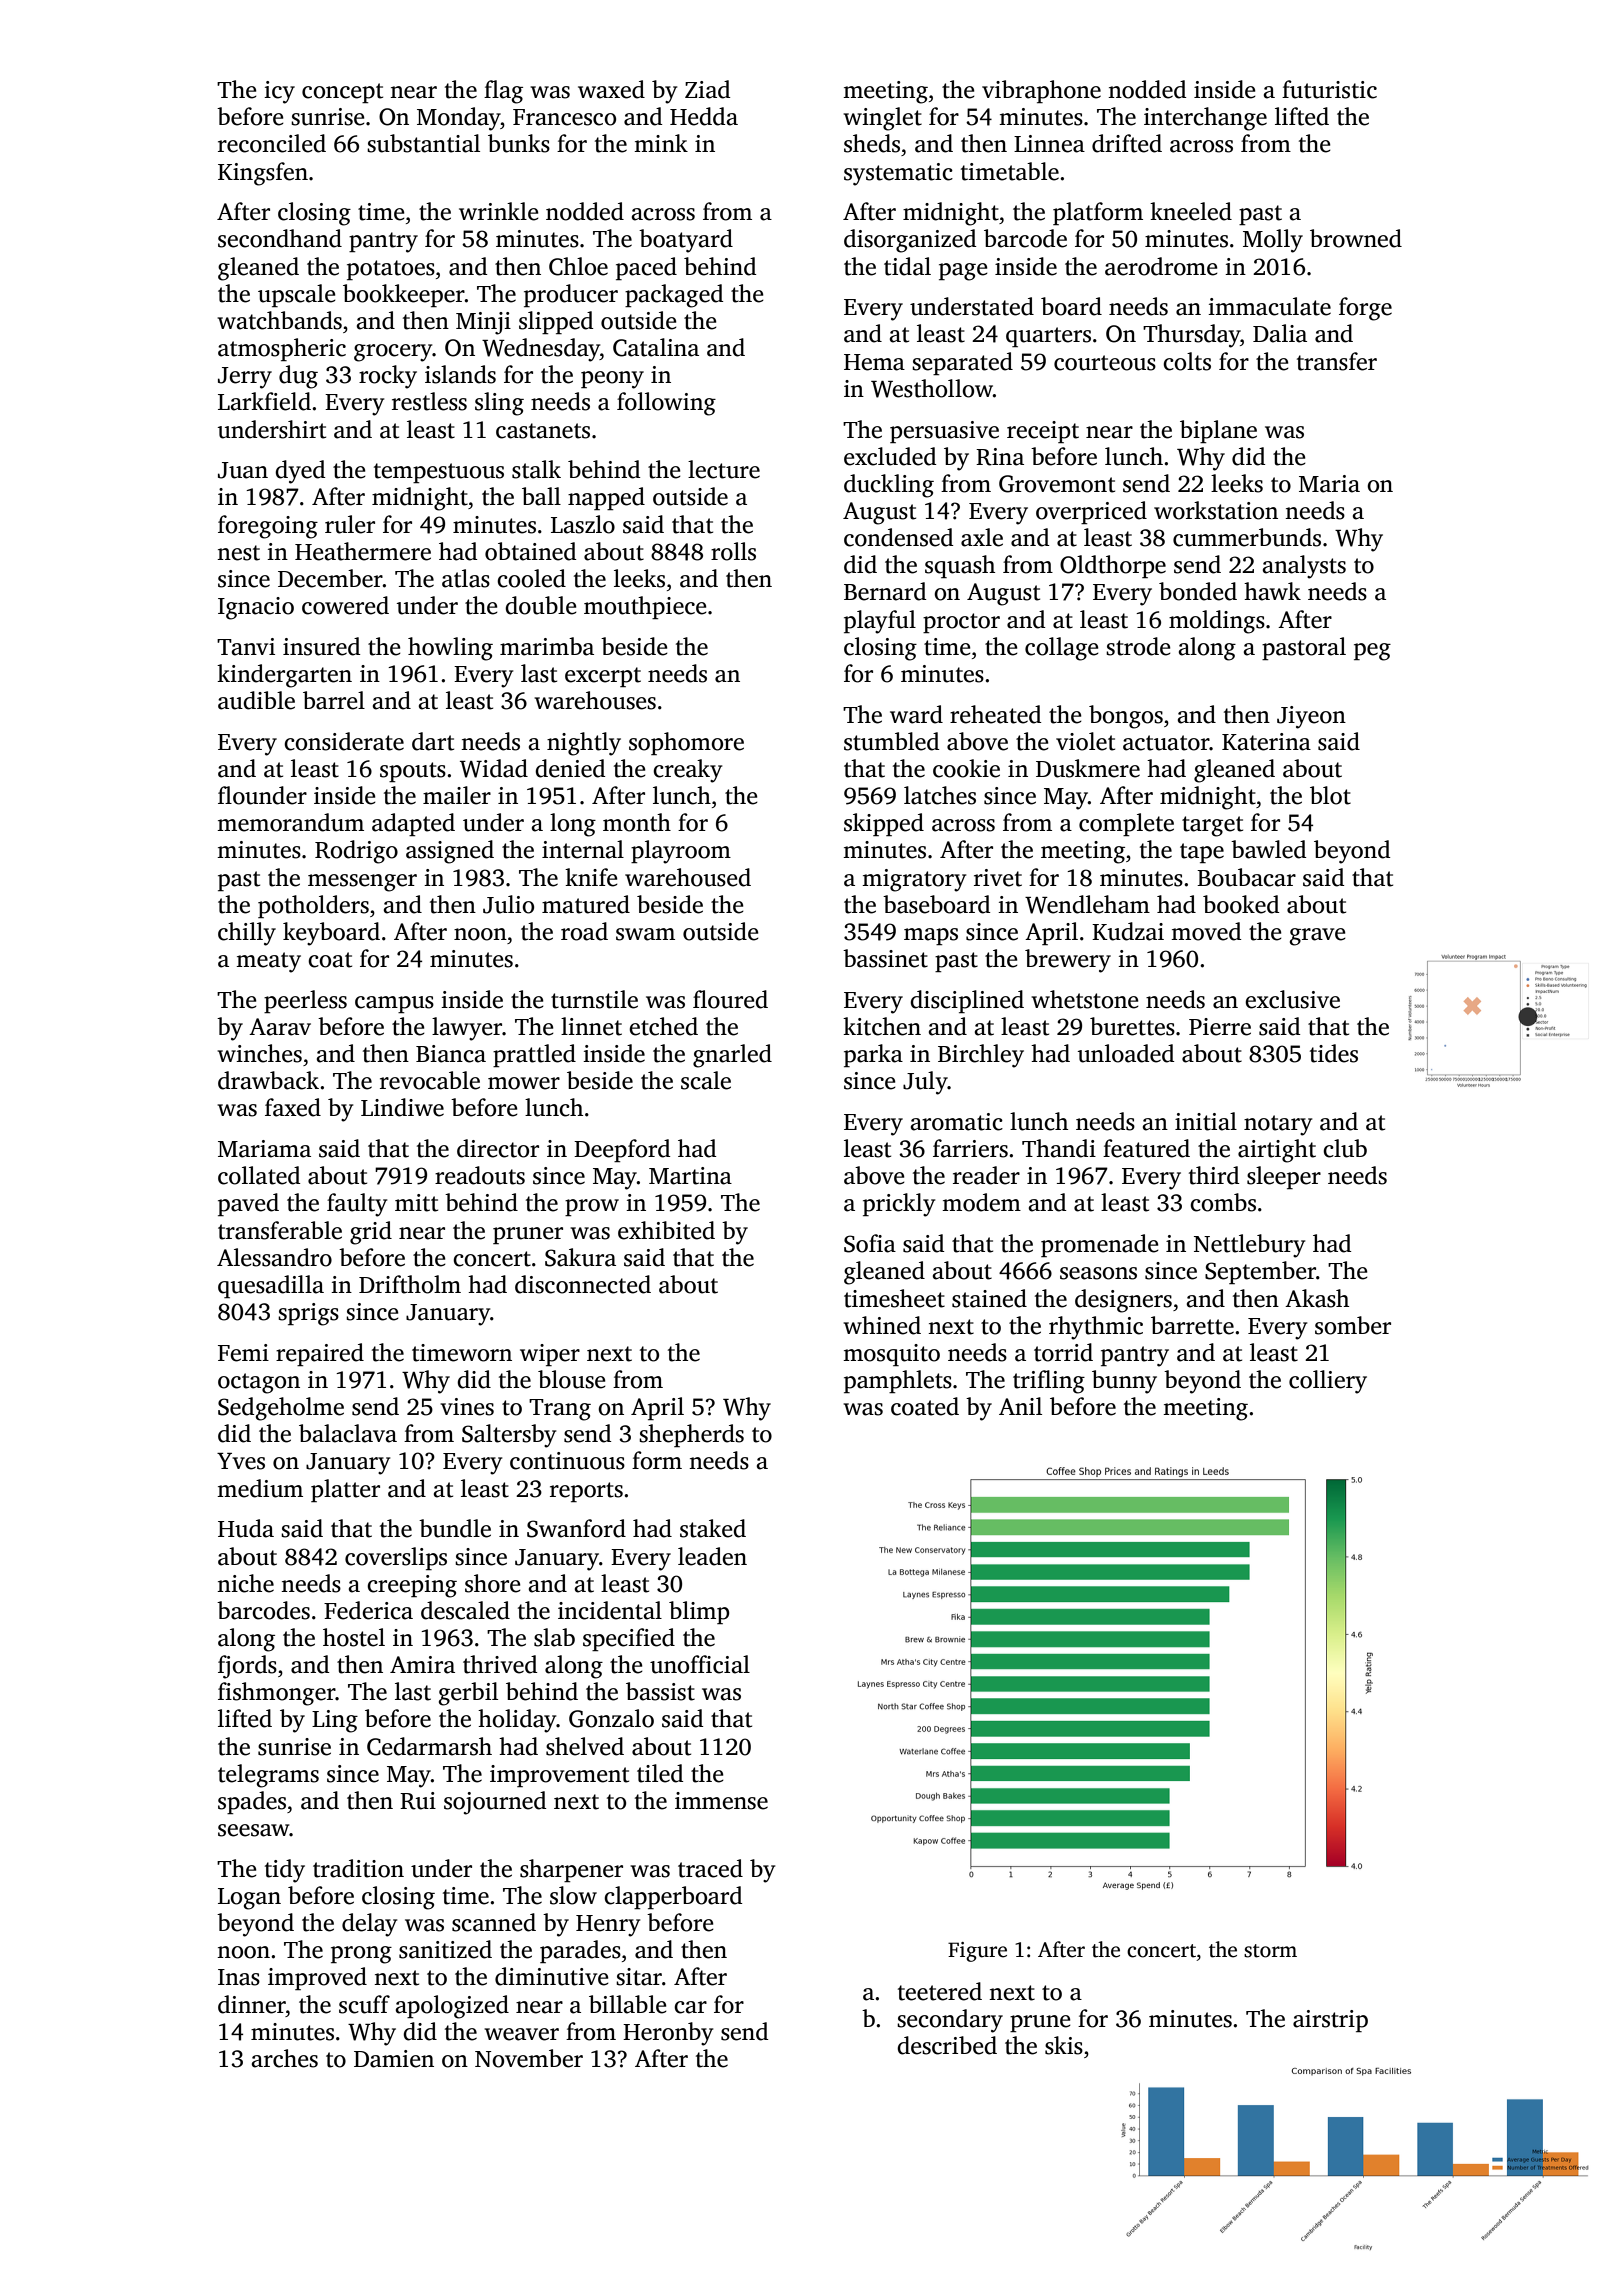 This screenshot has width=1620, height=2292. Describe the element at coordinates (710, 1868) in the screenshot. I see `traced` at that location.
